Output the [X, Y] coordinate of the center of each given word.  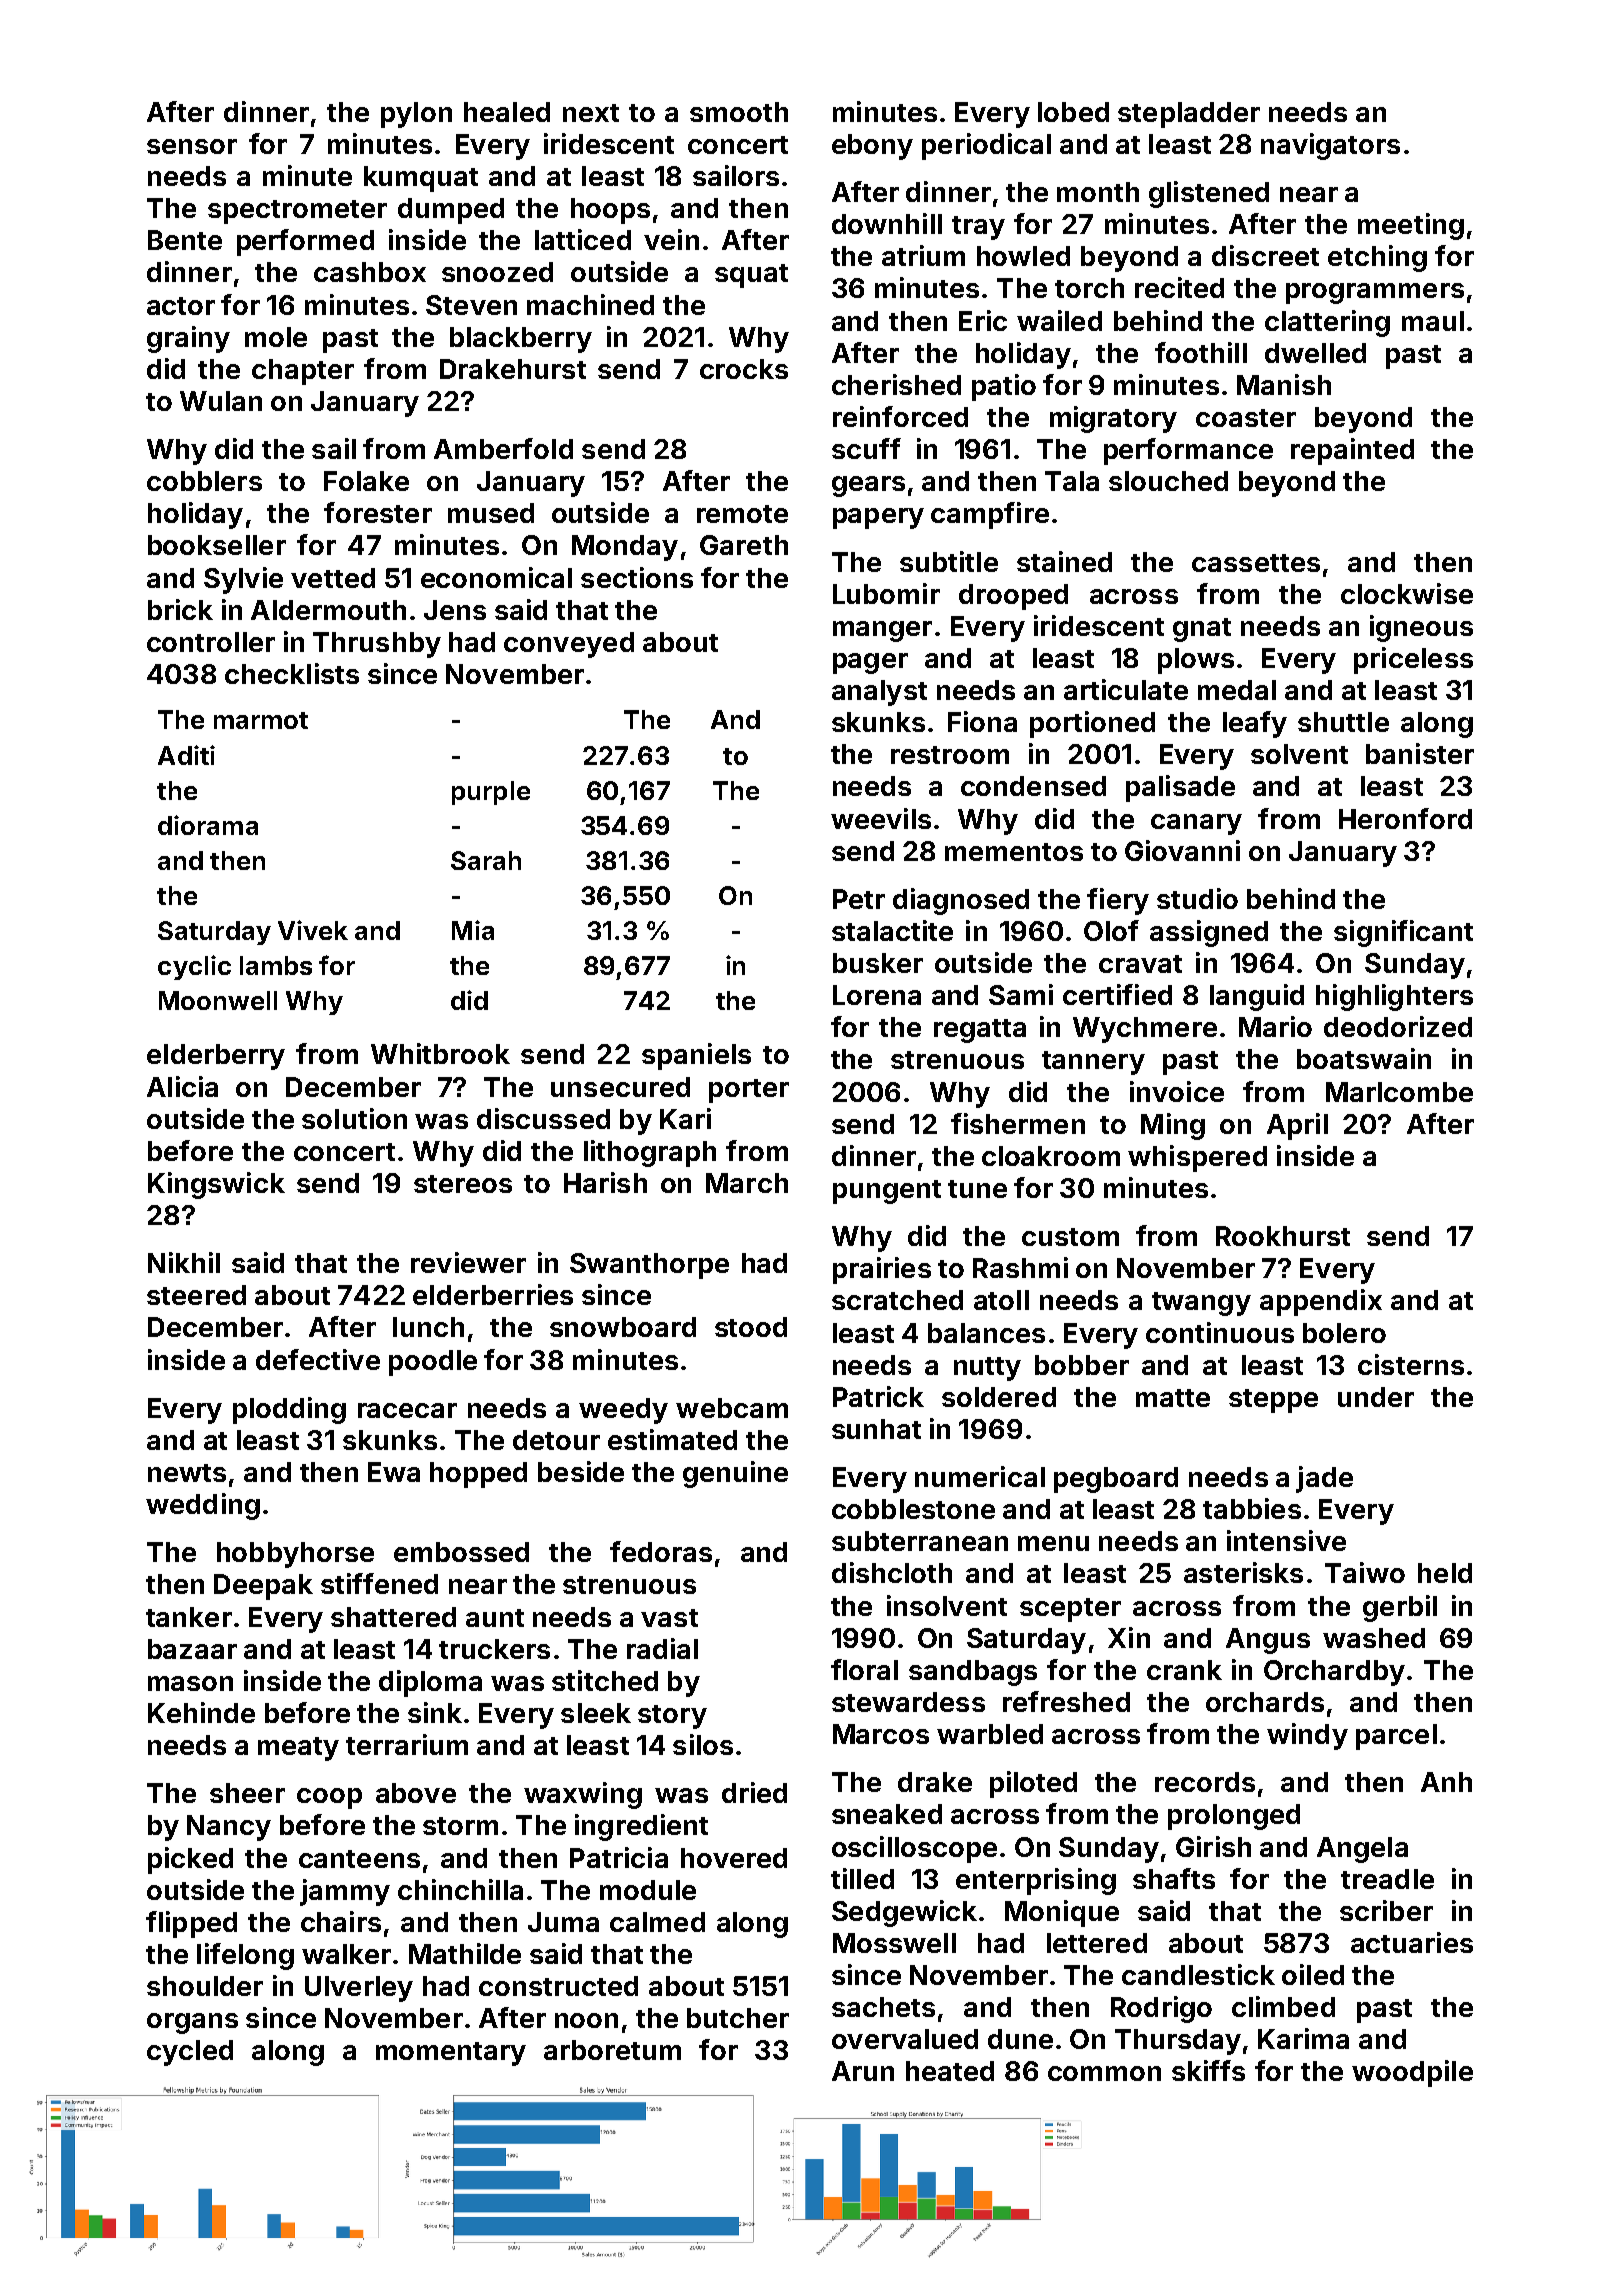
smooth [739, 112]
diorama [208, 825]
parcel [1396, 1737]
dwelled [1315, 353]
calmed [657, 1922]
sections [637, 577]
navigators [1330, 146]
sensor [192, 146]
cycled [190, 2053]
